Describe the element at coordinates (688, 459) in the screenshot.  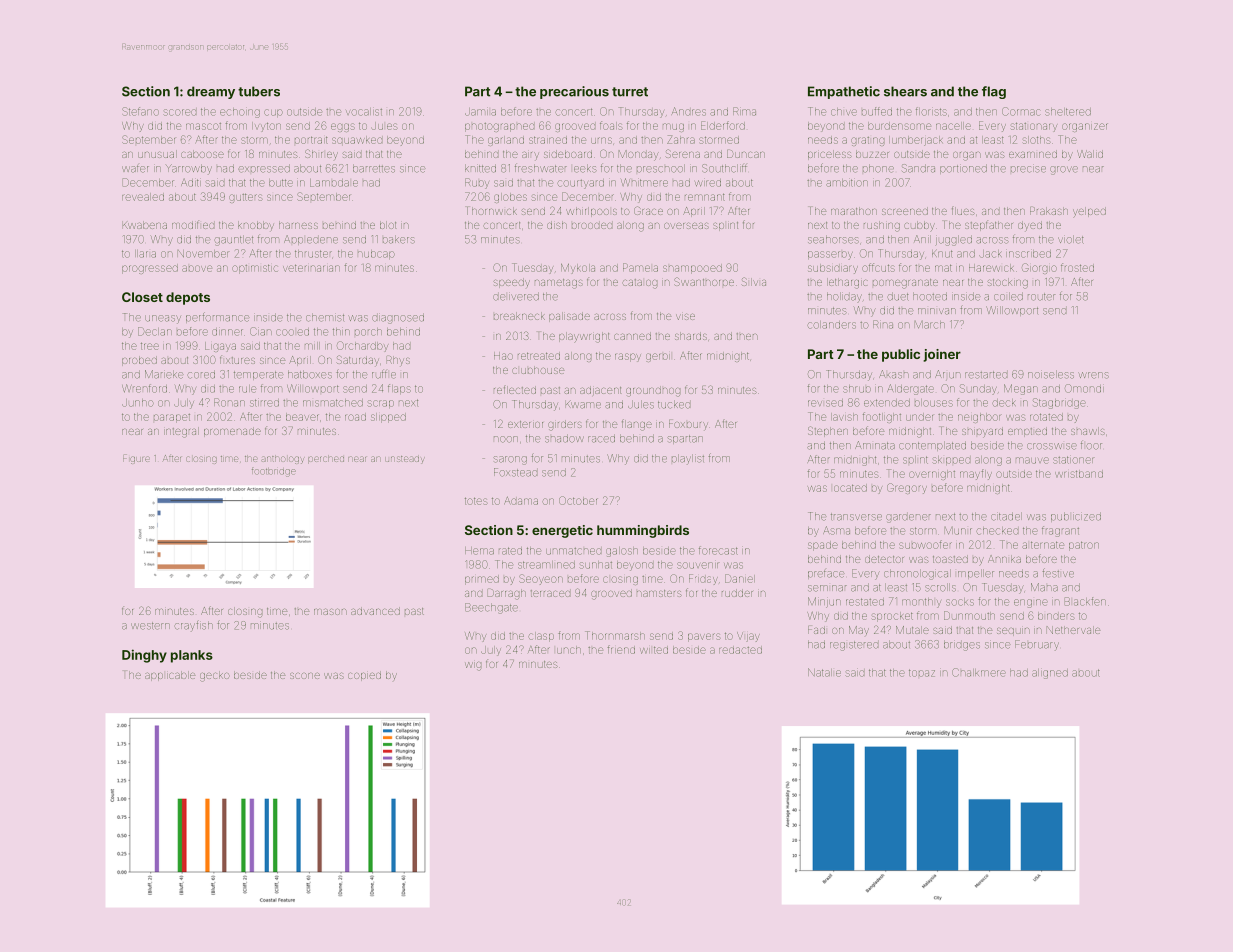
I see `playlist` at that location.
